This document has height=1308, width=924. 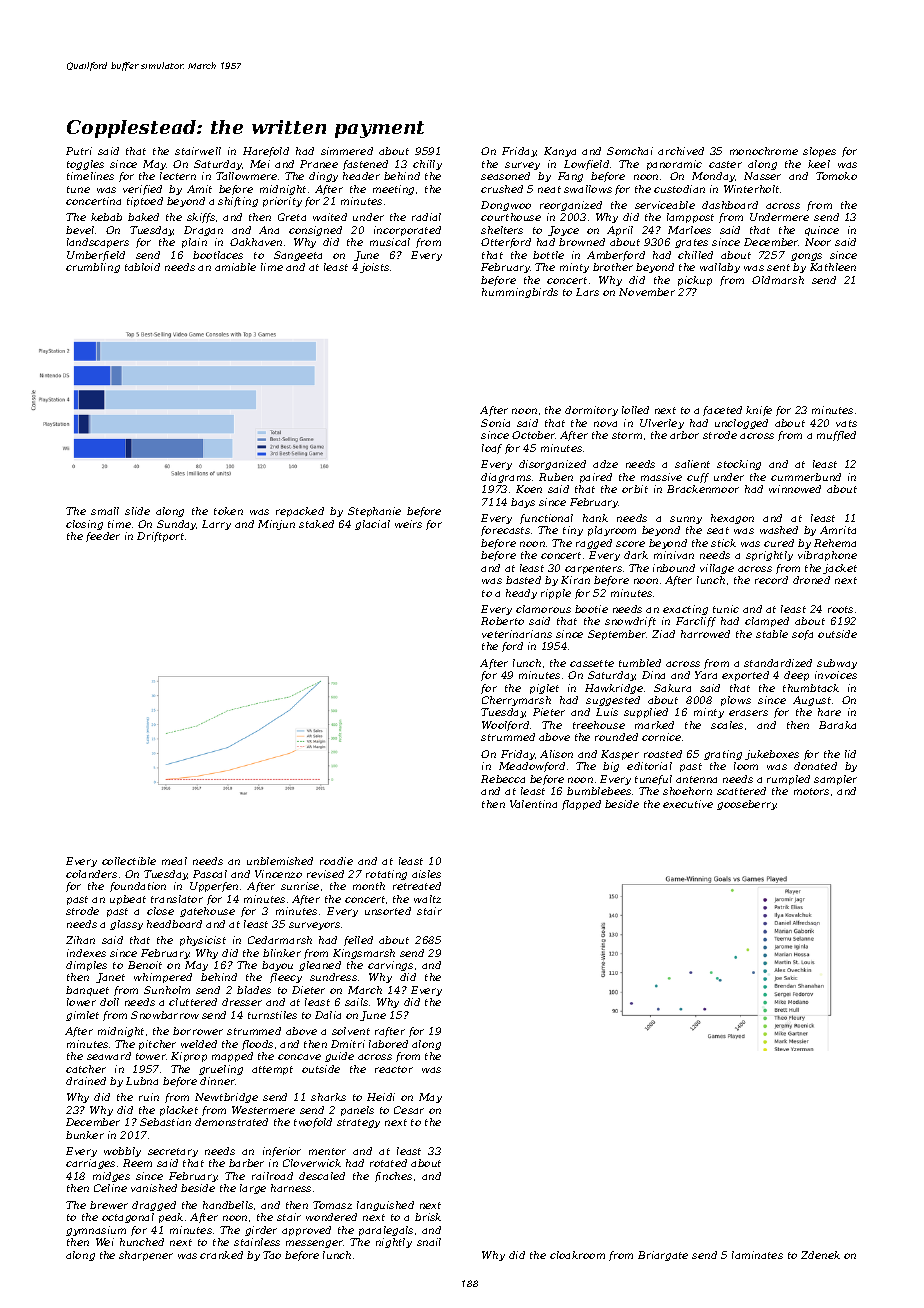 What do you see at coordinates (695, 281) in the document?
I see `pickup` at bounding box center [695, 281].
